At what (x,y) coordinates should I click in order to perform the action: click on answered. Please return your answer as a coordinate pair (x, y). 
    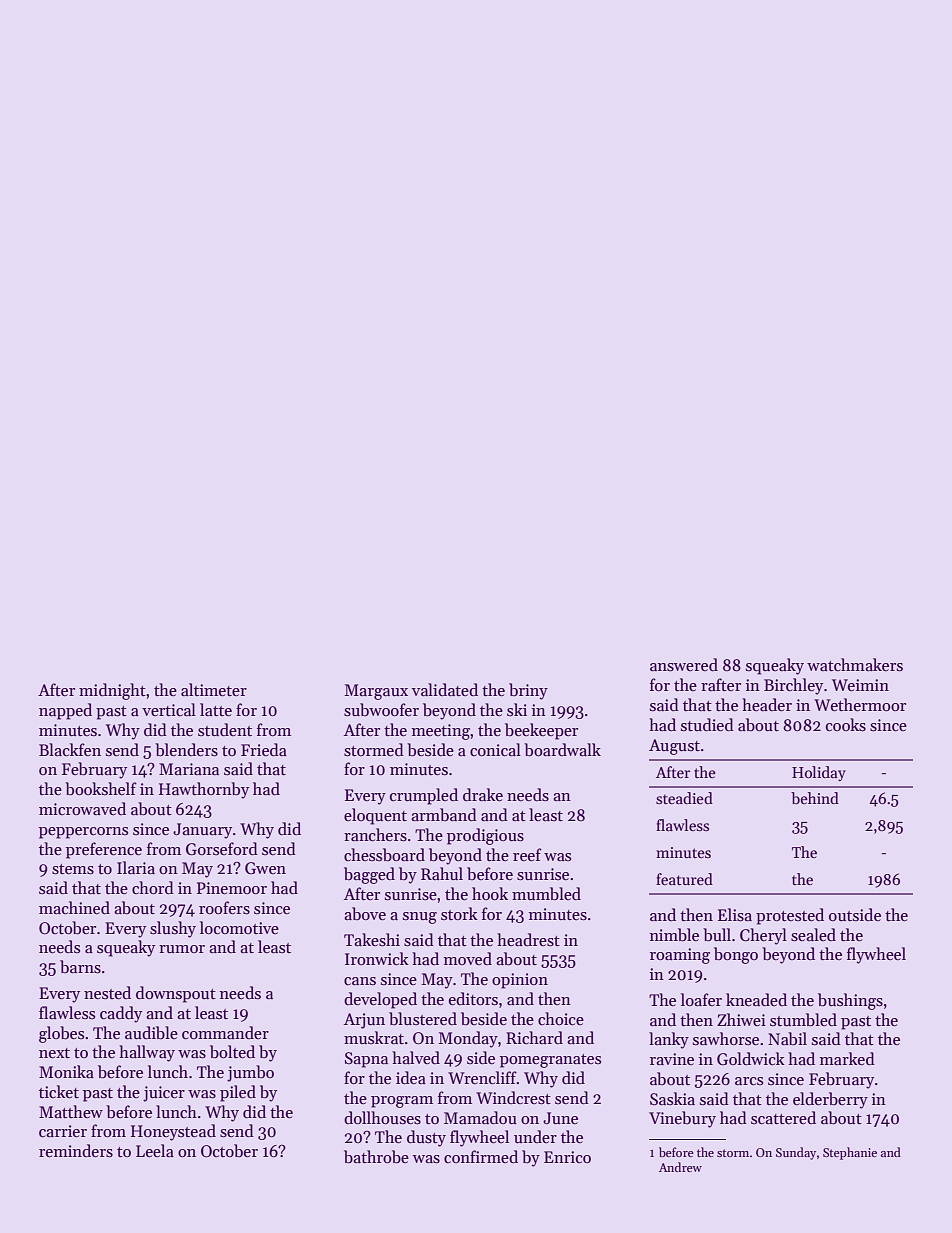
    Looking at the image, I should click on (684, 665).
